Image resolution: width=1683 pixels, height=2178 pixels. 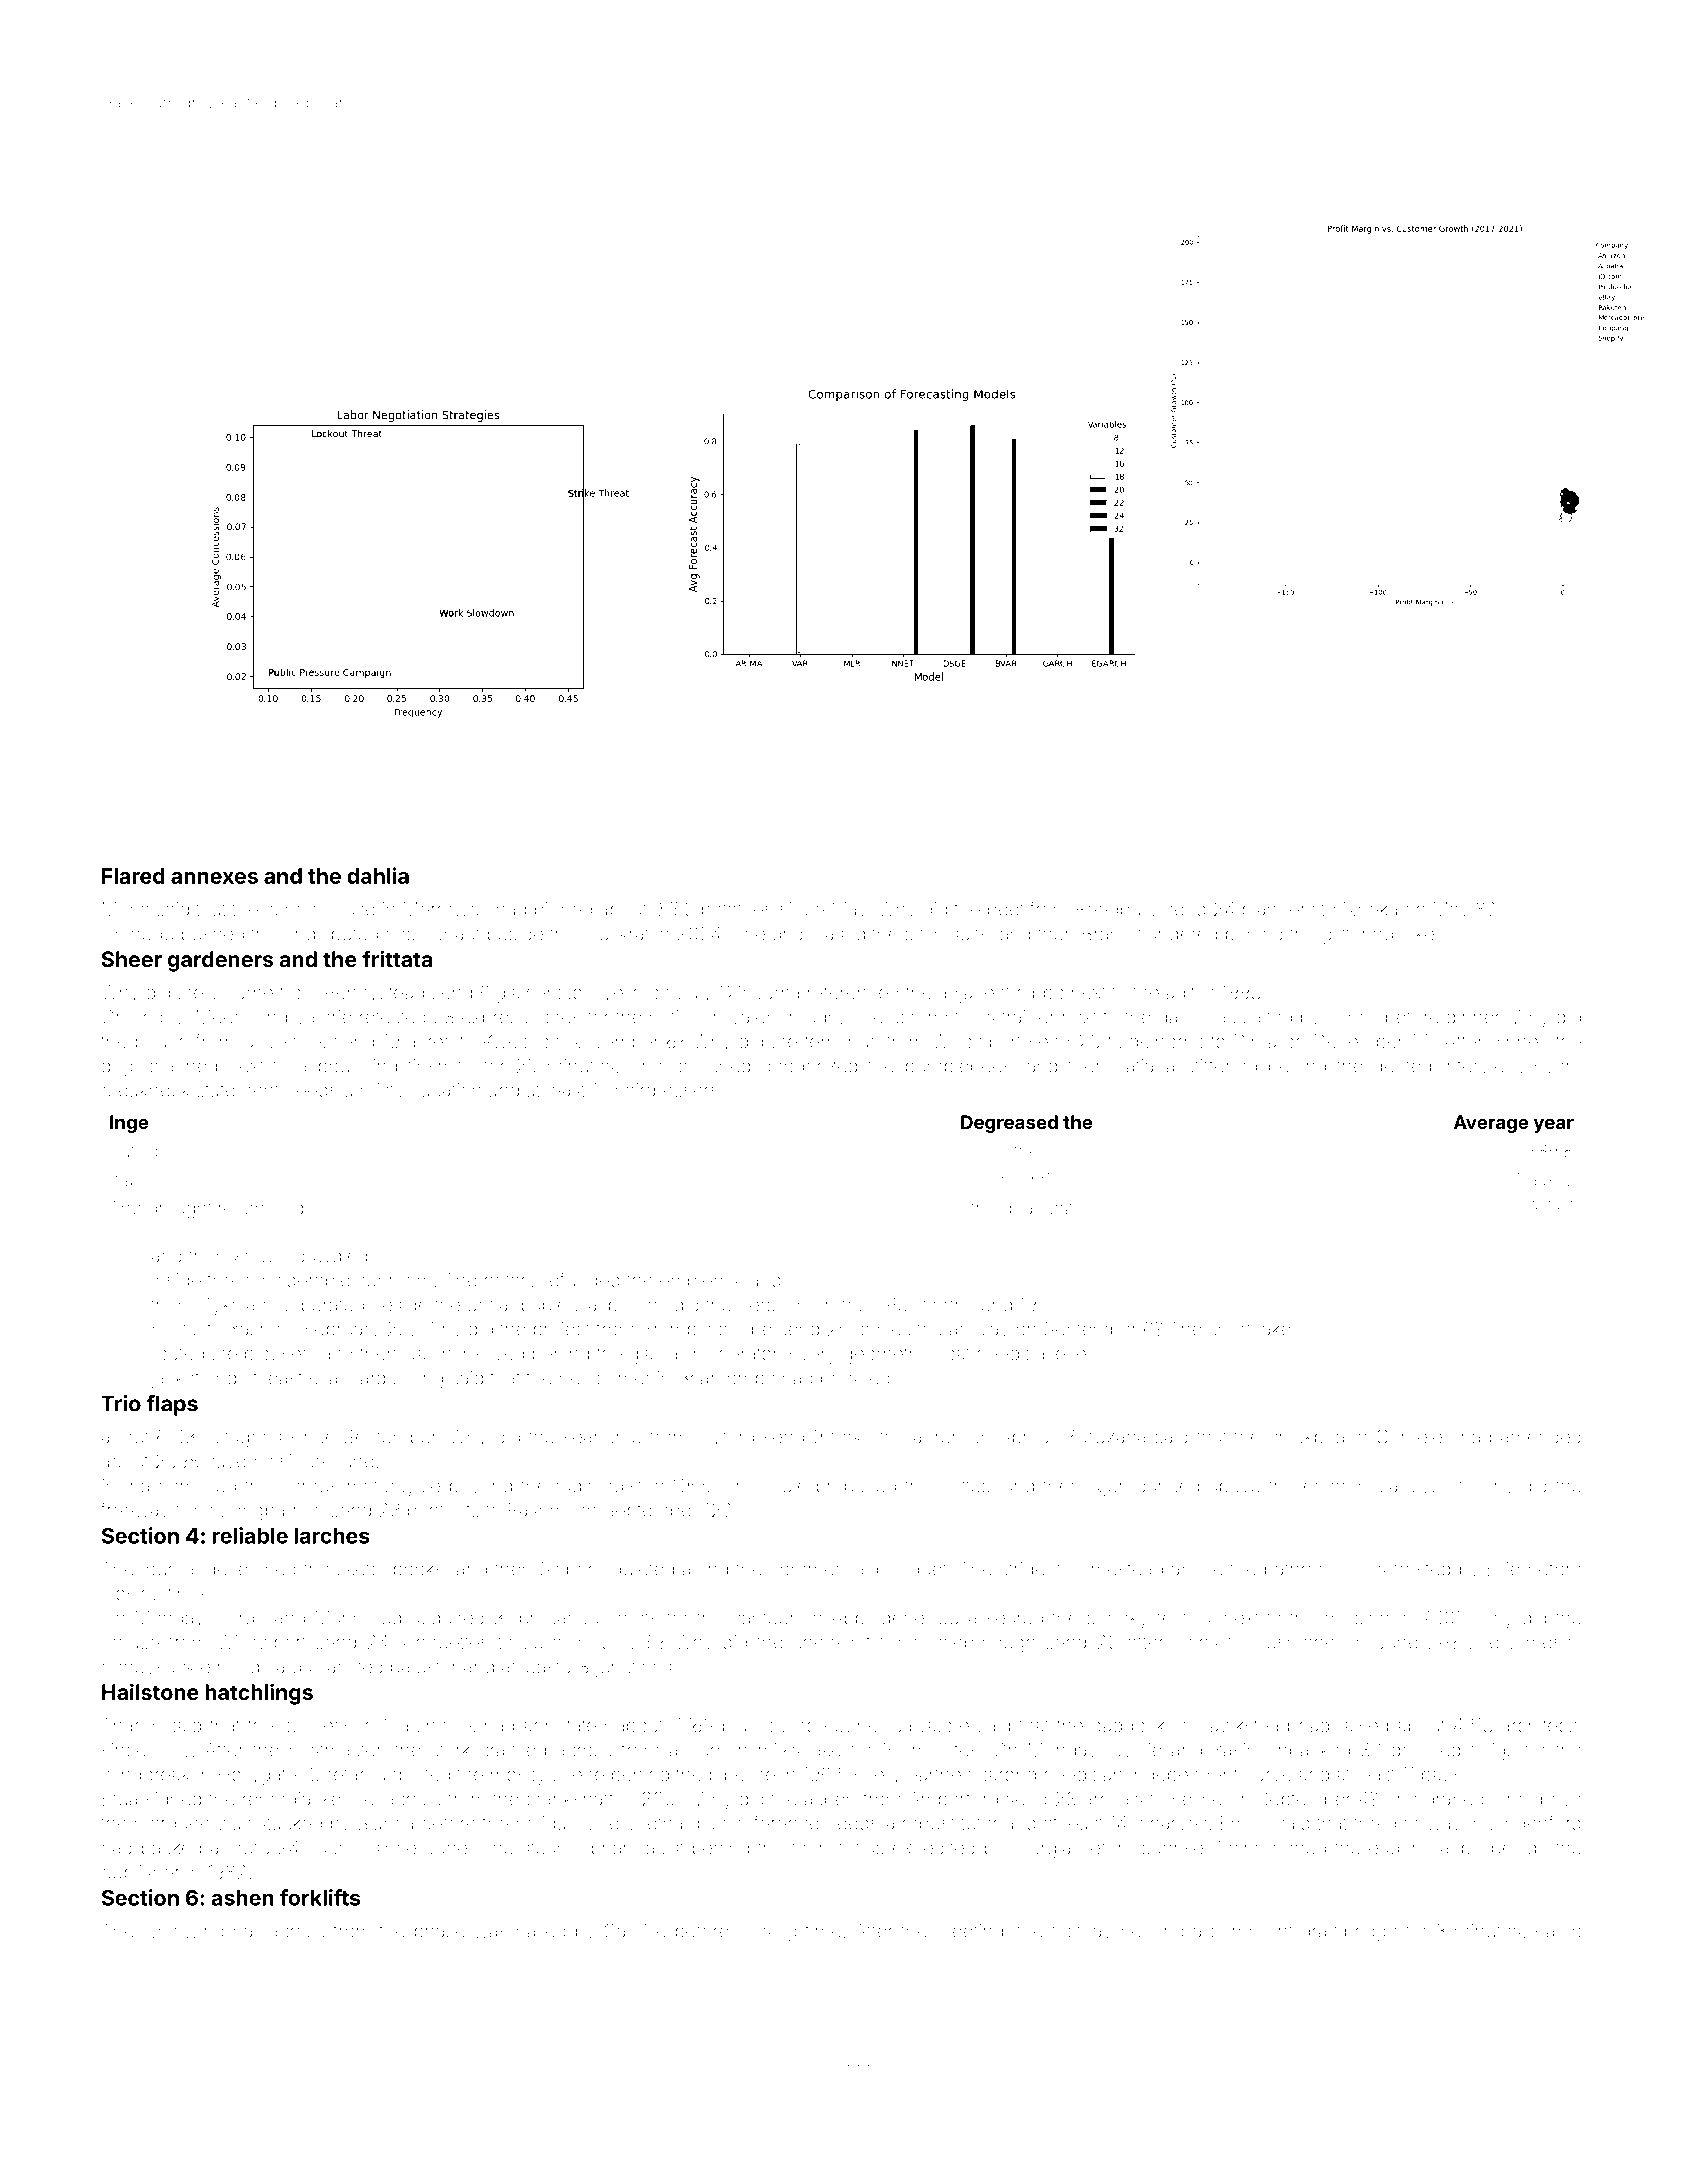 What do you see at coordinates (146, 1774) in the screenshot?
I see `windbreak` at bounding box center [146, 1774].
